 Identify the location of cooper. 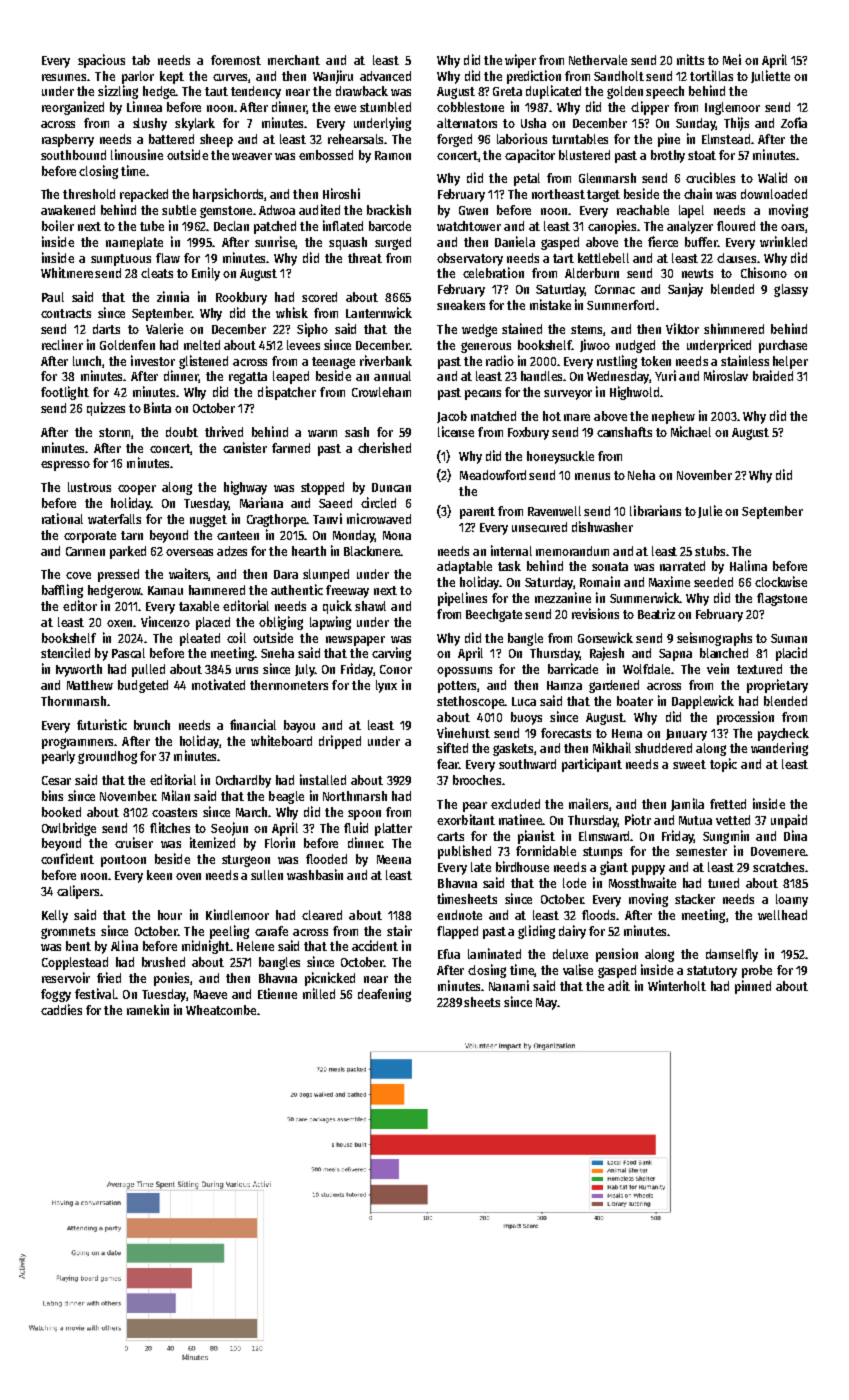
(137, 490).
